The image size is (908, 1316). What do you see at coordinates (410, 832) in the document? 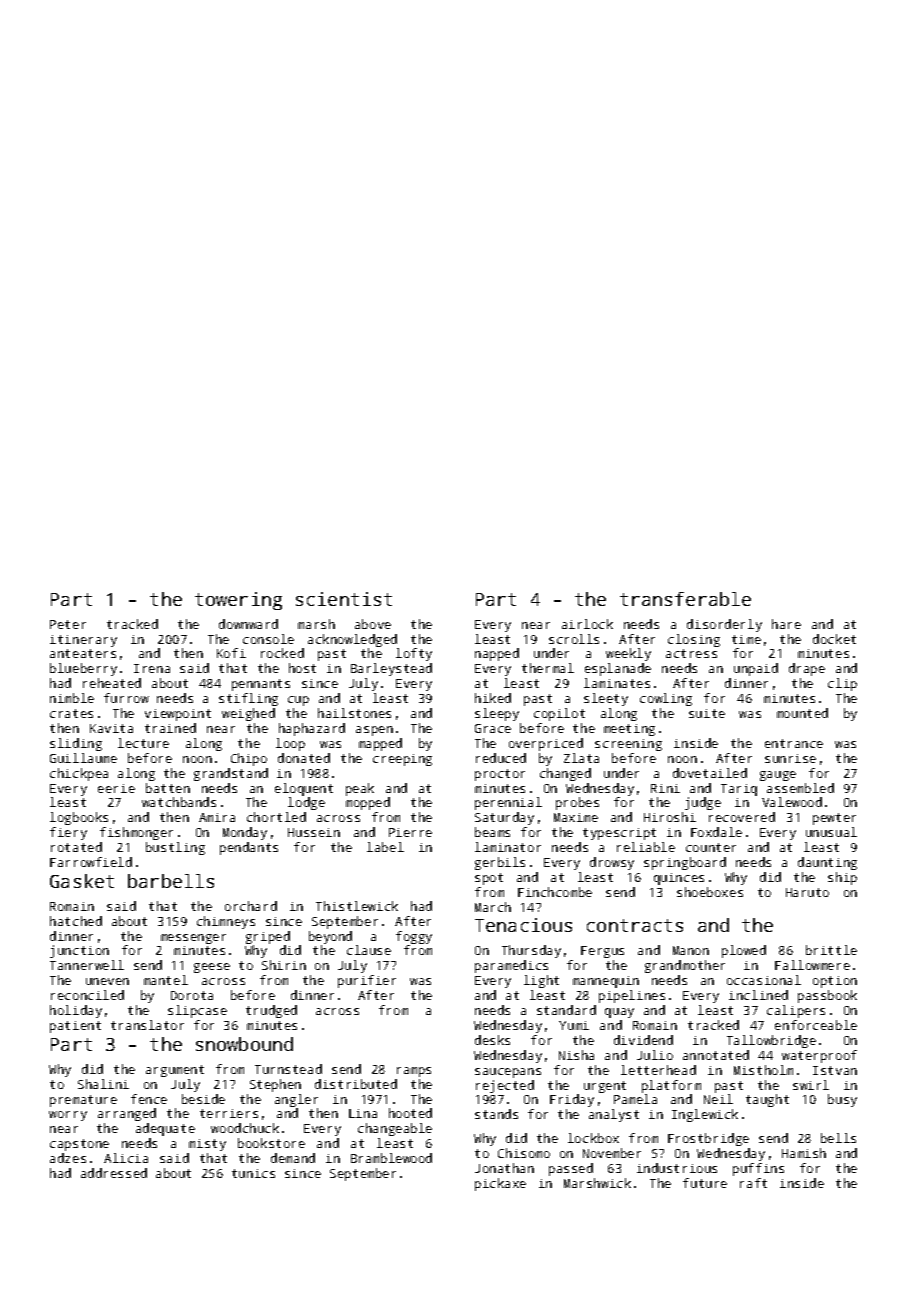
I see `Pierre` at bounding box center [410, 832].
